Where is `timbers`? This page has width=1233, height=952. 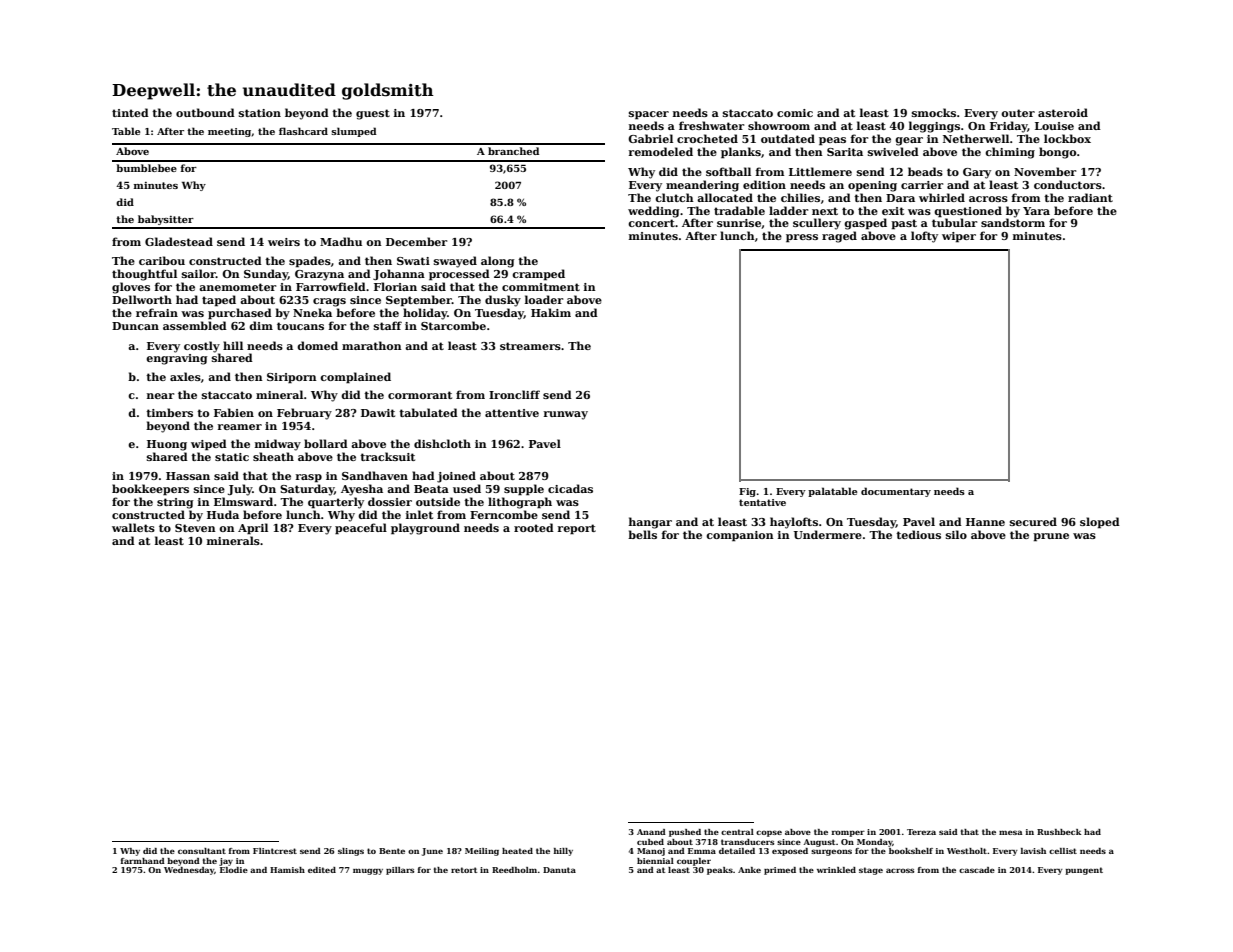 timbers is located at coordinates (169, 412).
